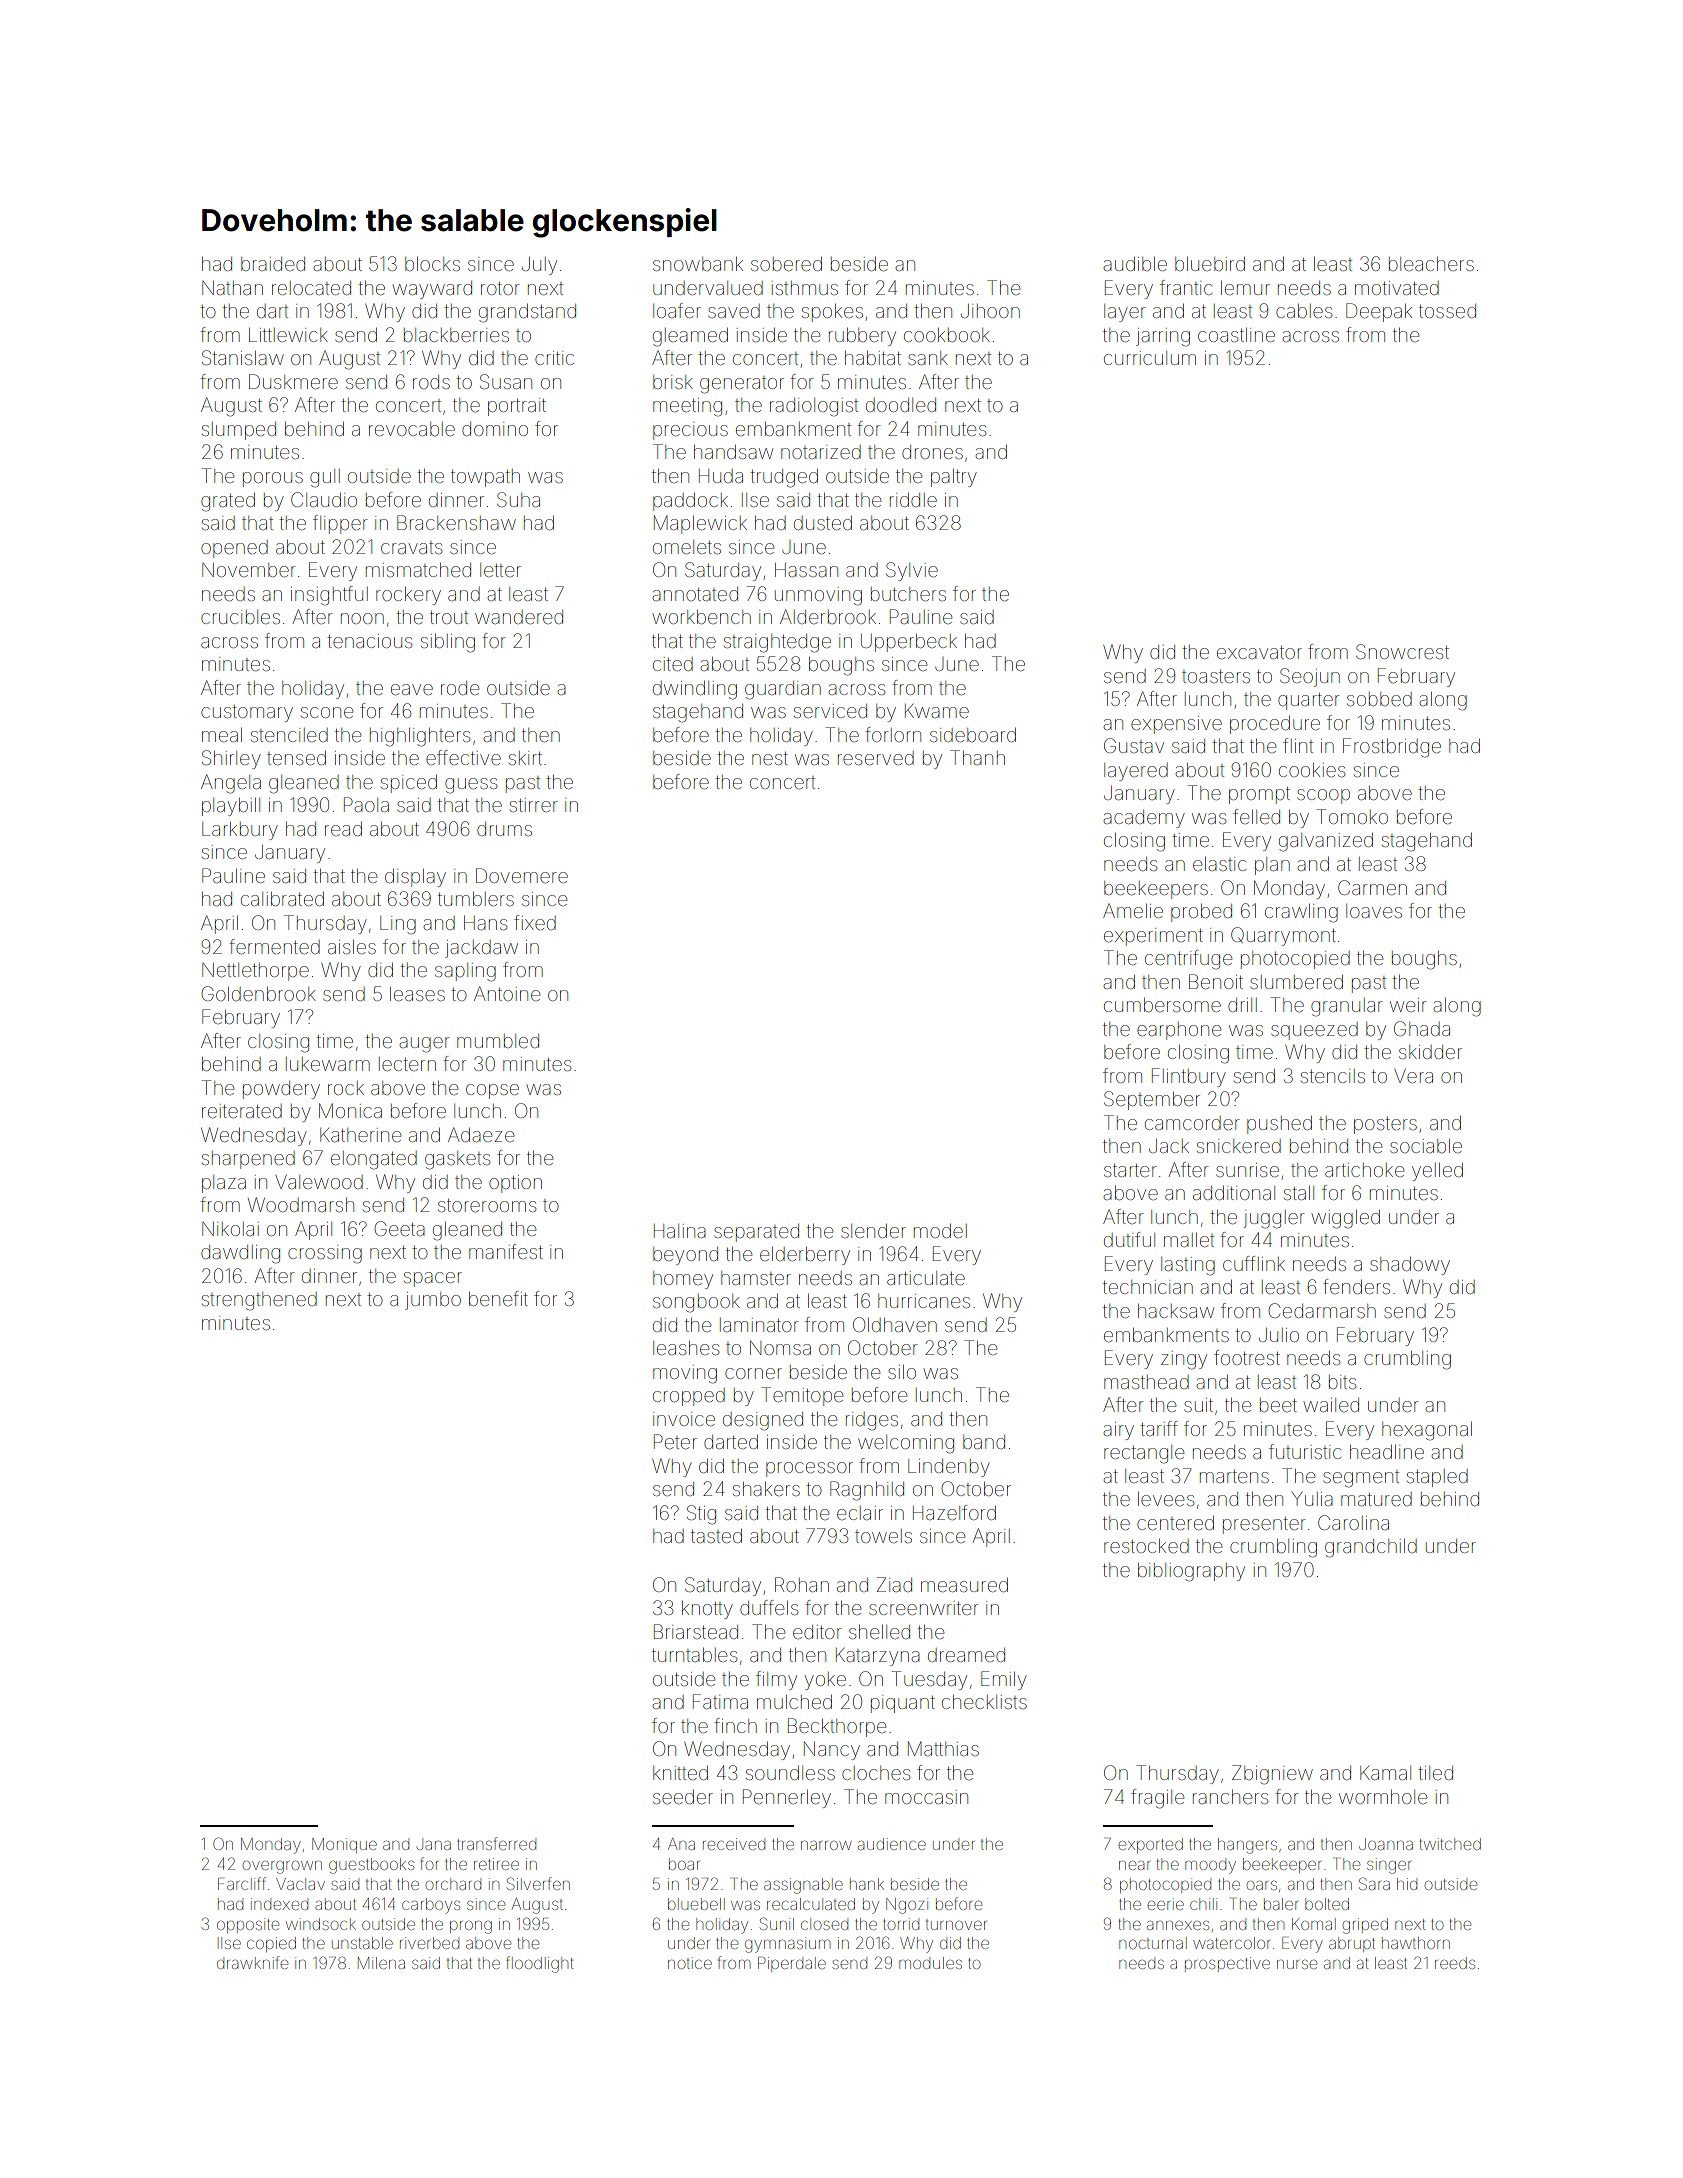 Image resolution: width=1683 pixels, height=2178 pixels. What do you see at coordinates (769, 1607) in the document?
I see `duffels` at bounding box center [769, 1607].
